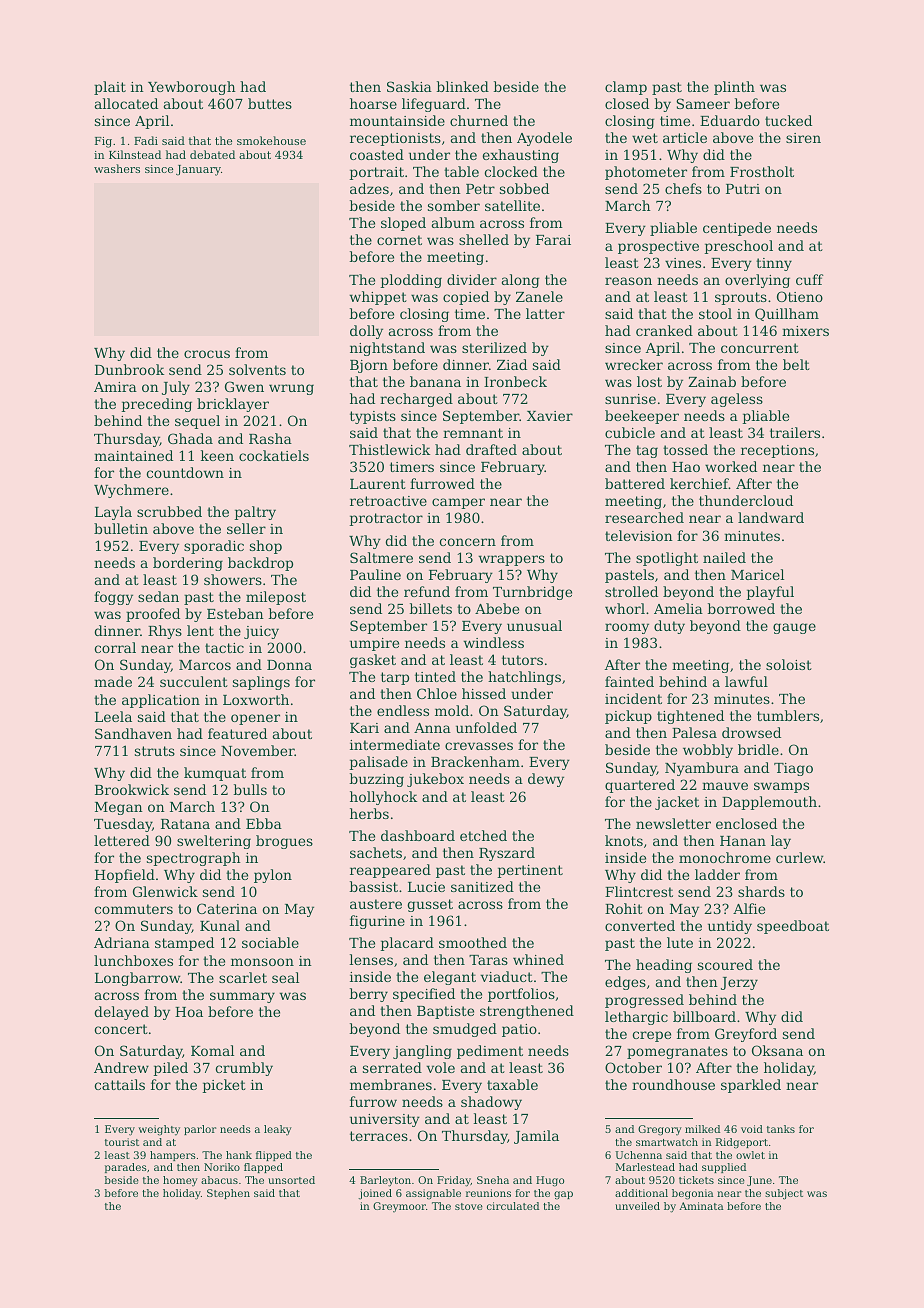 This screenshot has height=1308, width=924. Describe the element at coordinates (266, 547) in the screenshot. I see `shop` at that location.
